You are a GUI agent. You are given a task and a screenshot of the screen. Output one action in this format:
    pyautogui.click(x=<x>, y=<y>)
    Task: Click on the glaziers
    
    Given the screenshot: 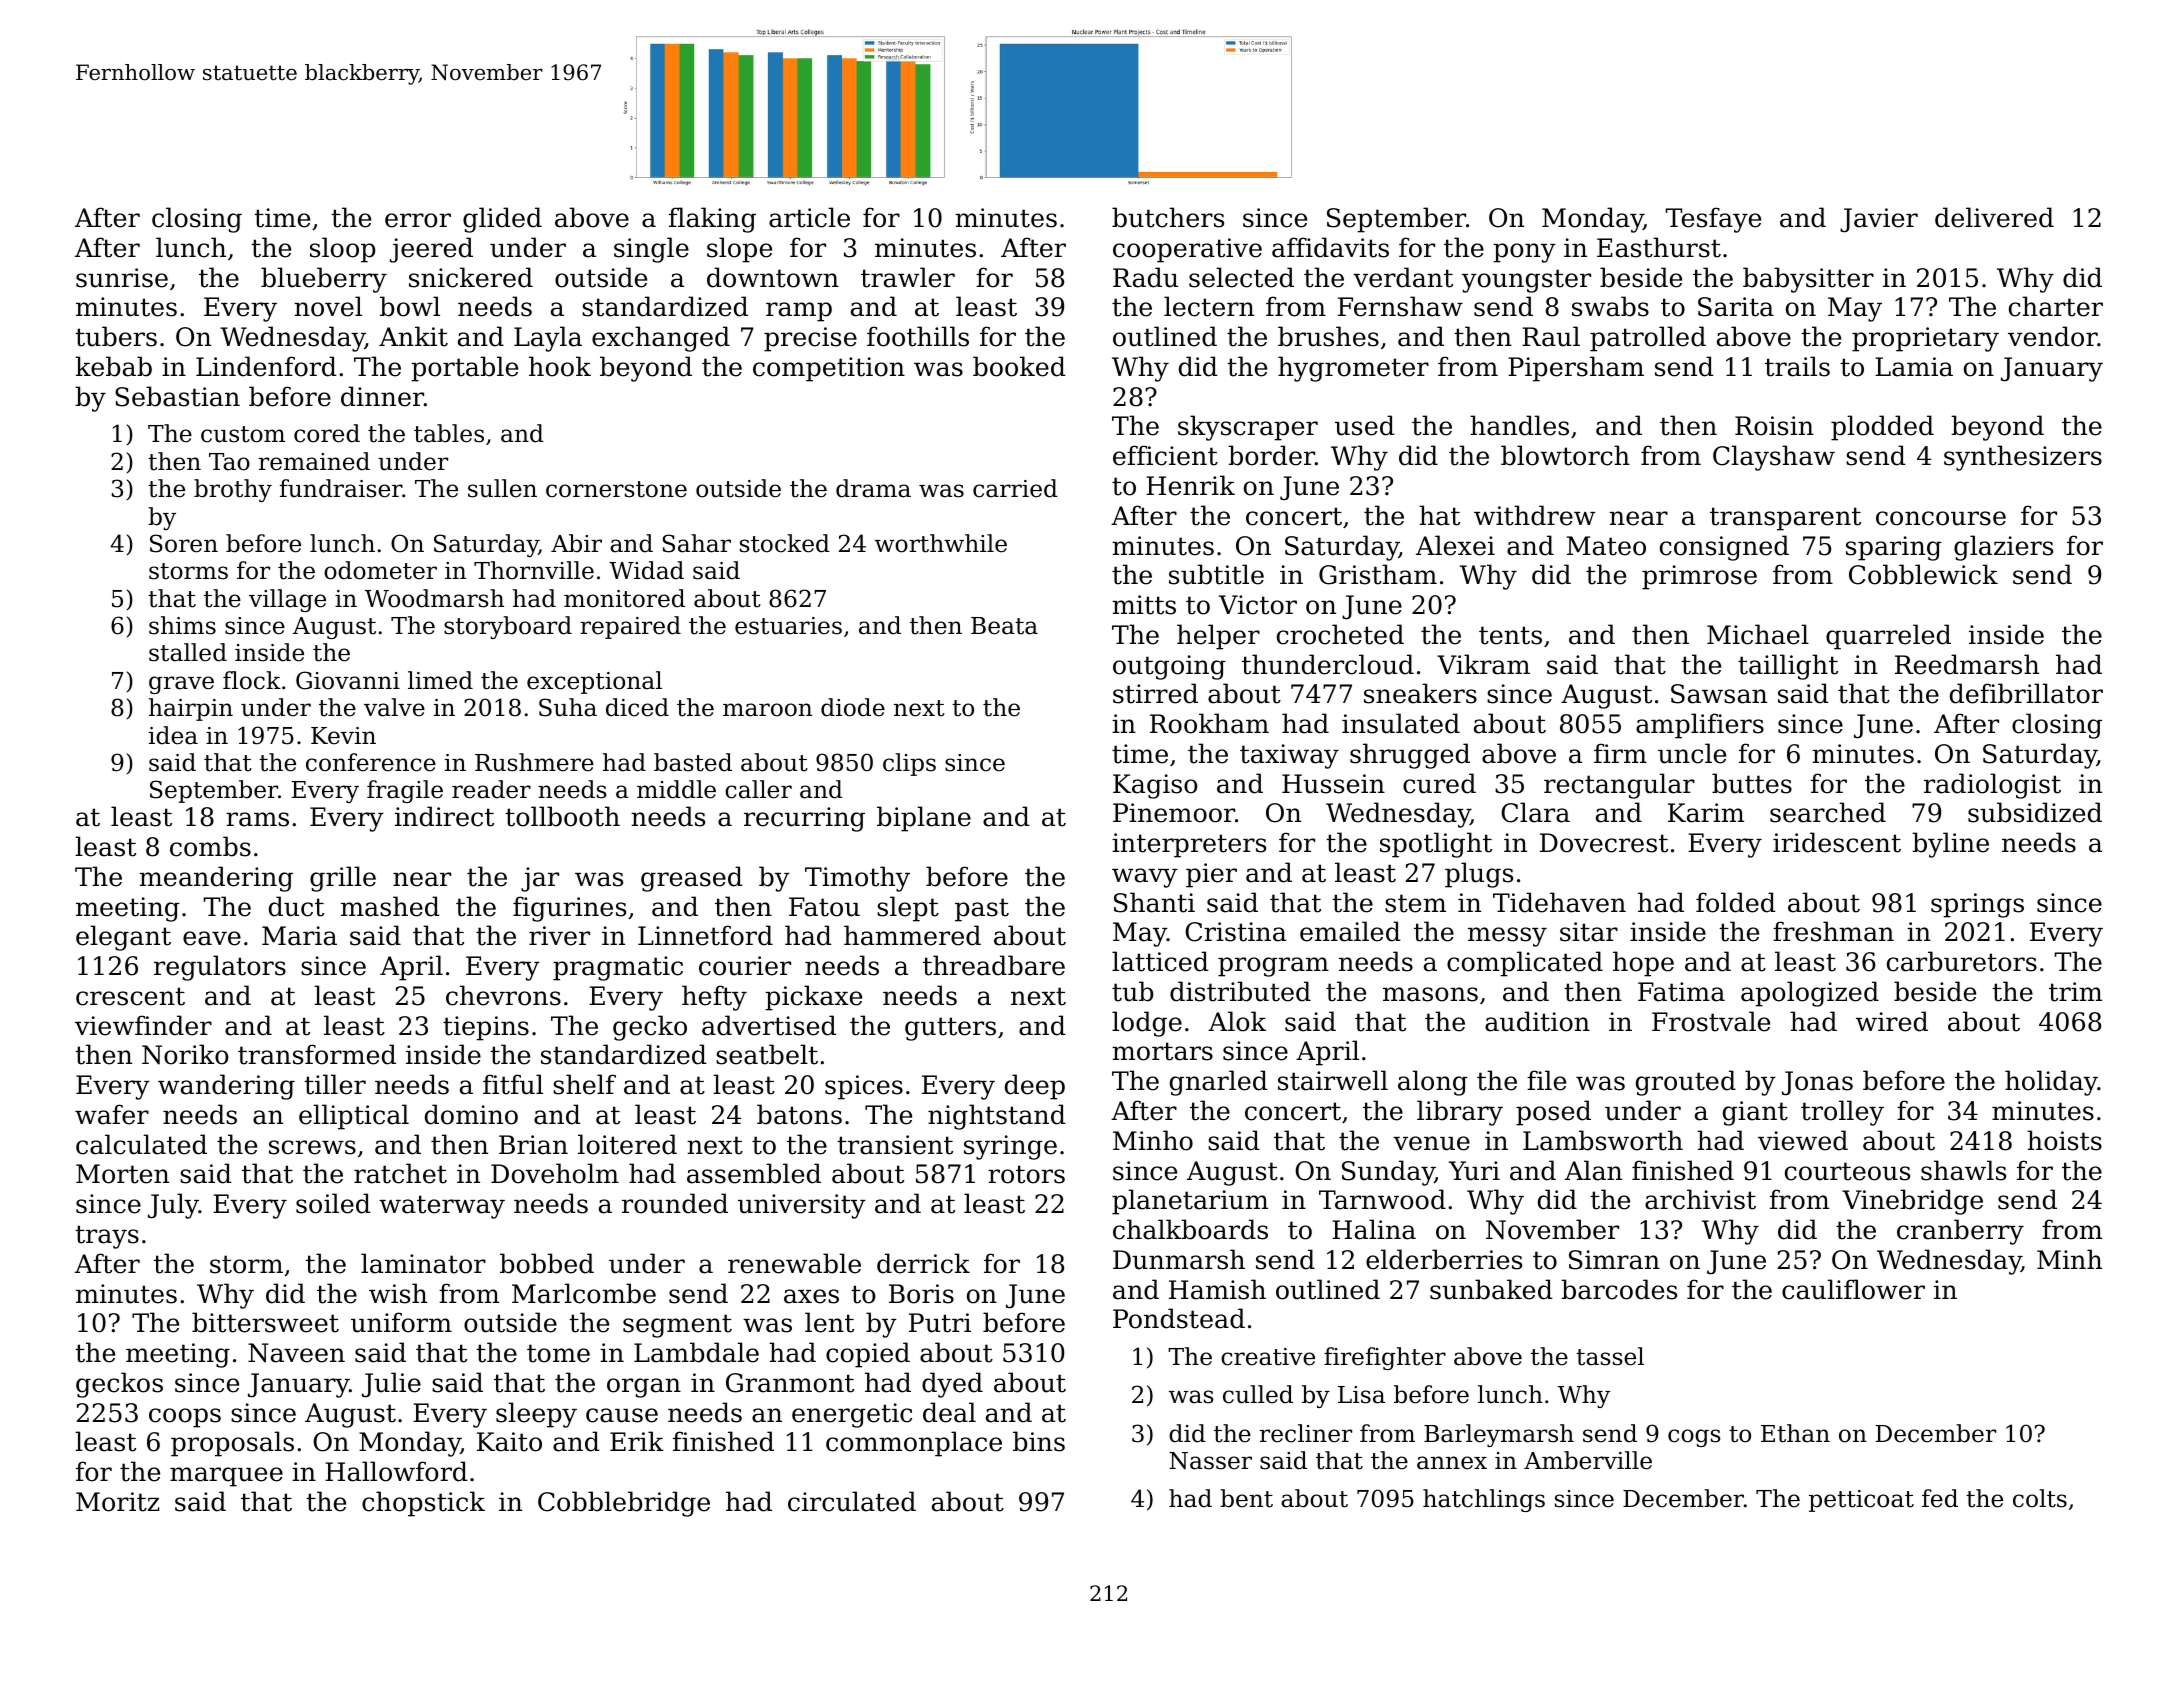 What is the action you would take?
    pyautogui.click(x=2003, y=548)
